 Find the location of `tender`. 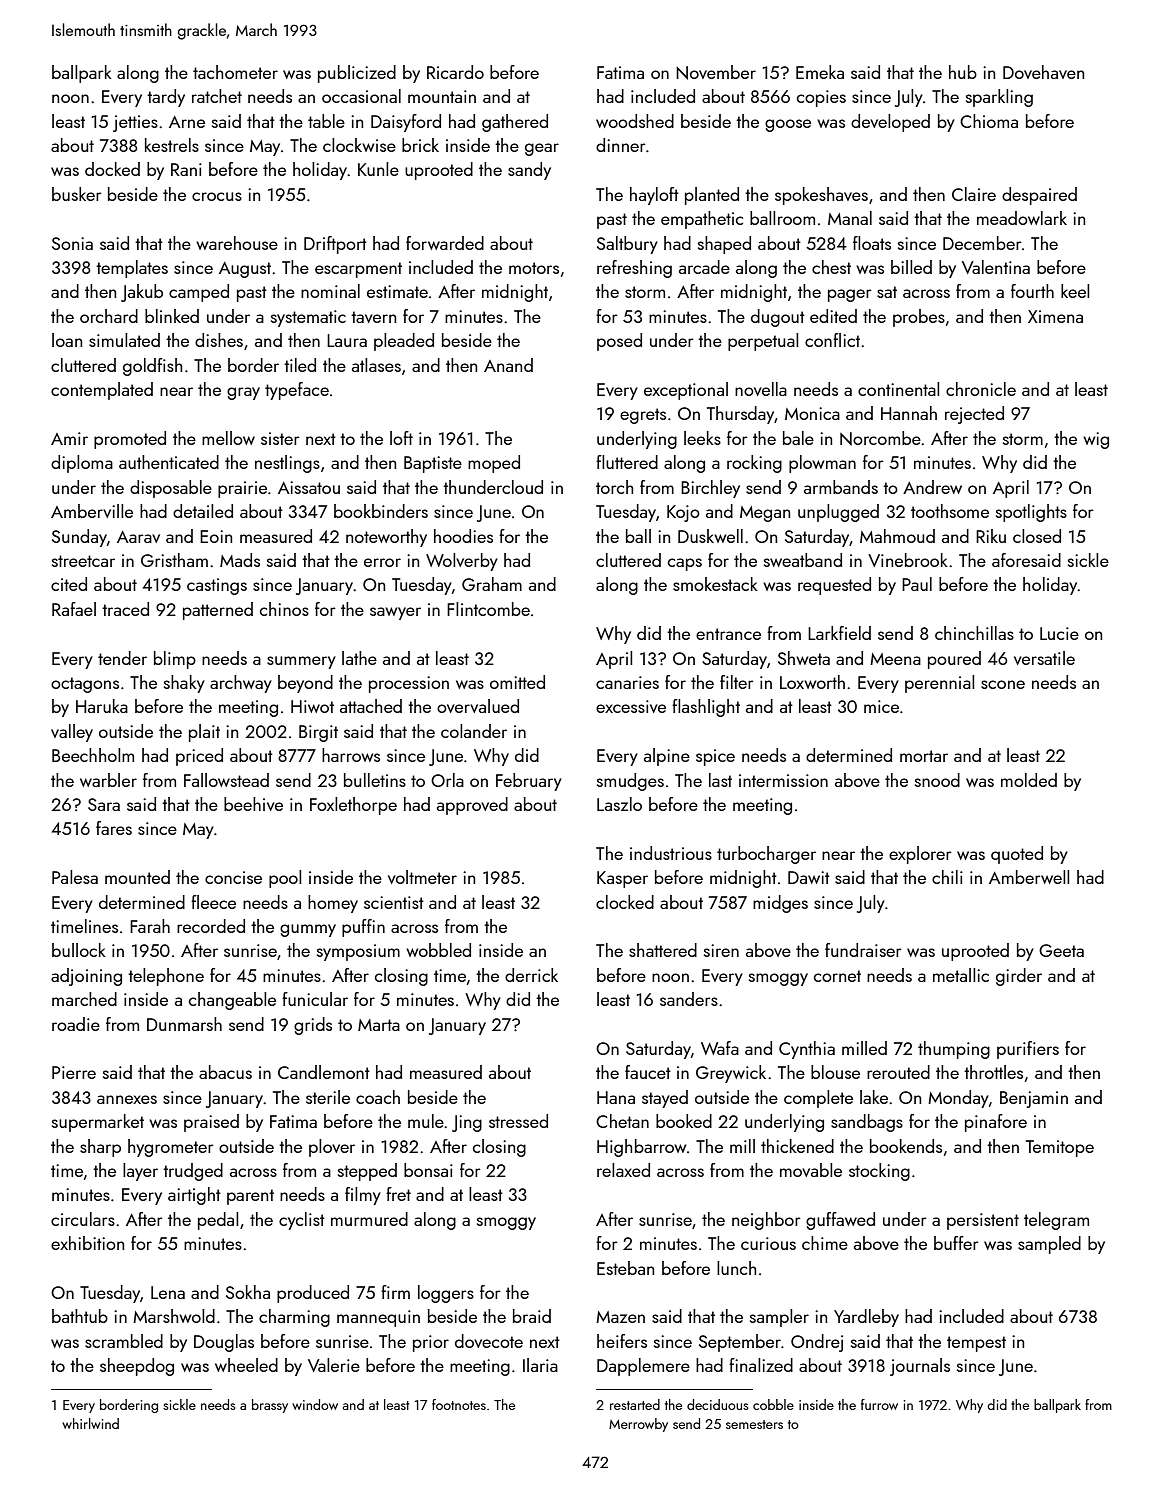

tender is located at coordinates (122, 658).
